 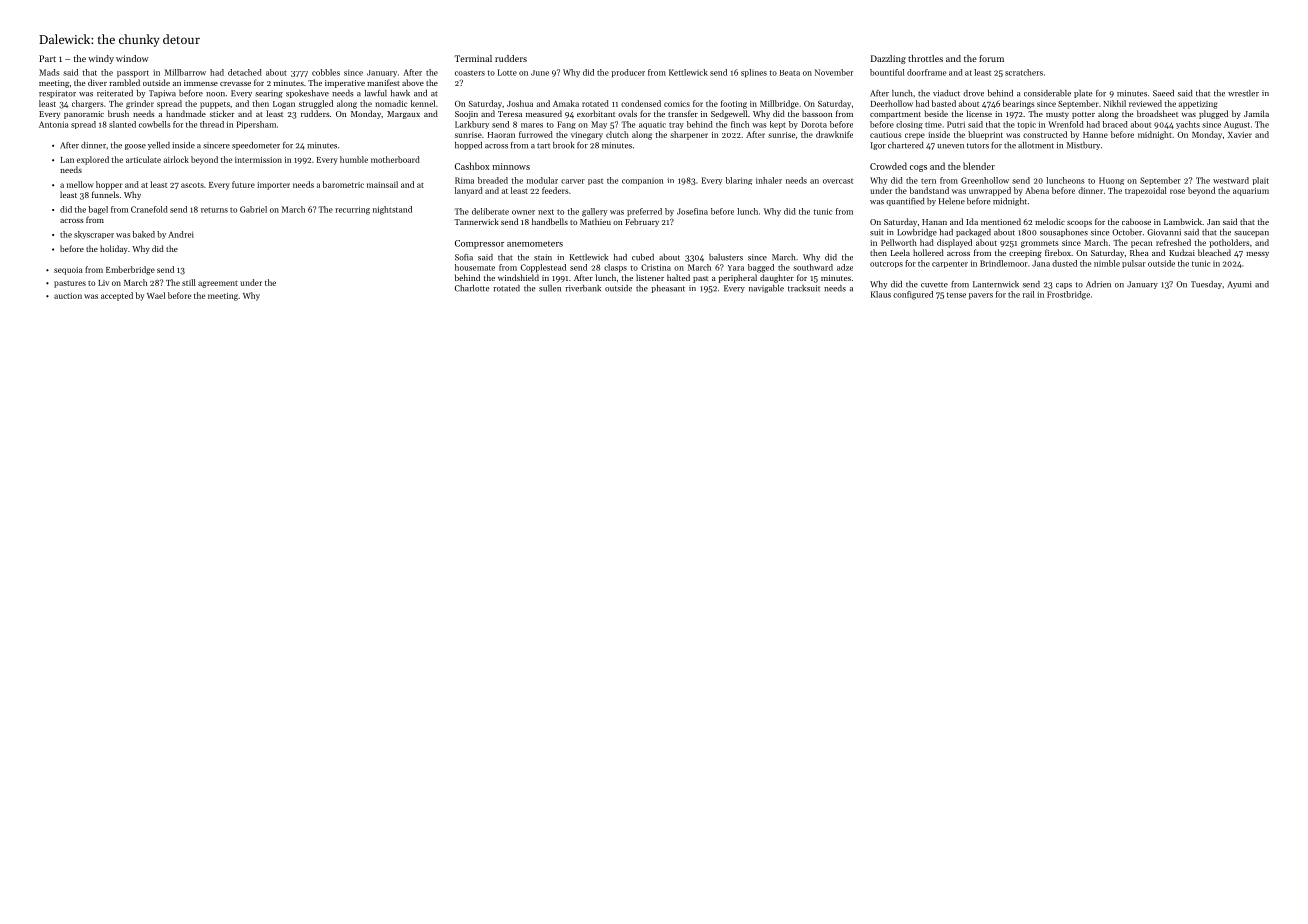 What do you see at coordinates (326, 72) in the screenshot?
I see `cobbles` at bounding box center [326, 72].
